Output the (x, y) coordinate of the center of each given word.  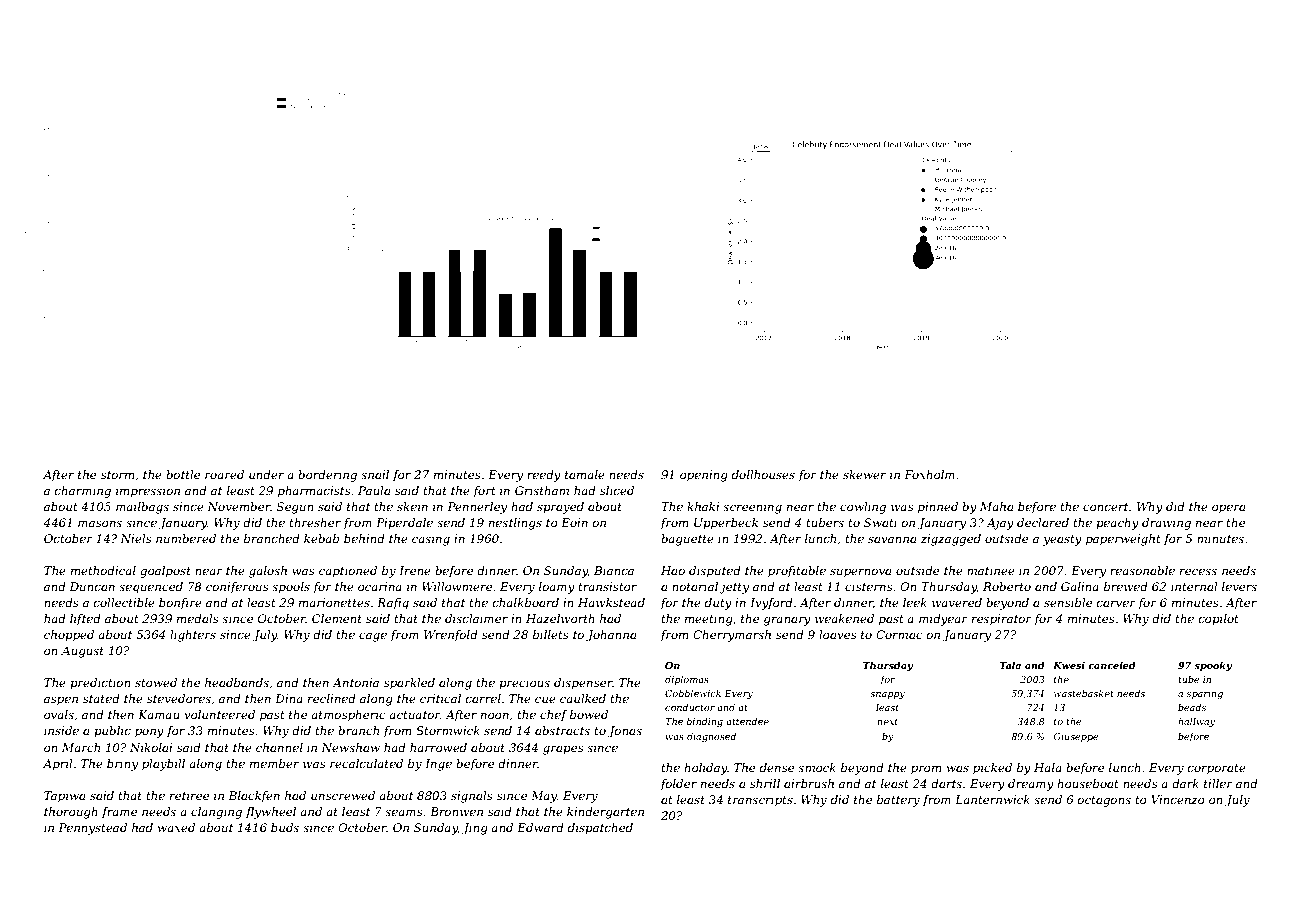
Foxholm (929, 474)
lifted (85, 620)
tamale (585, 474)
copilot (1219, 620)
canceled (1112, 665)
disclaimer (476, 618)
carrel (483, 698)
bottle (183, 474)
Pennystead (92, 829)
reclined (332, 698)
